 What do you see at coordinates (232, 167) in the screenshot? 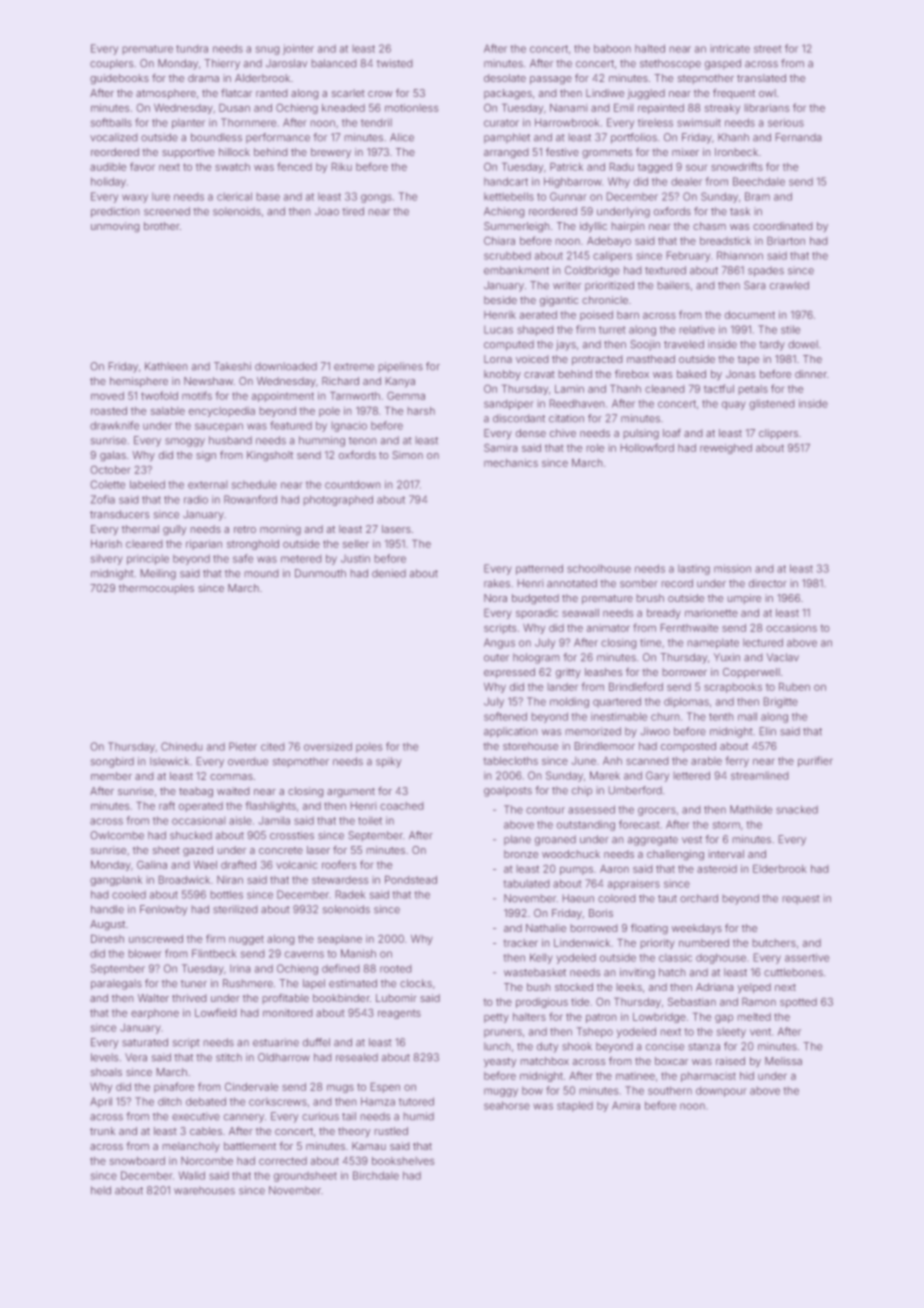
I see `swatch` at bounding box center [232, 167].
